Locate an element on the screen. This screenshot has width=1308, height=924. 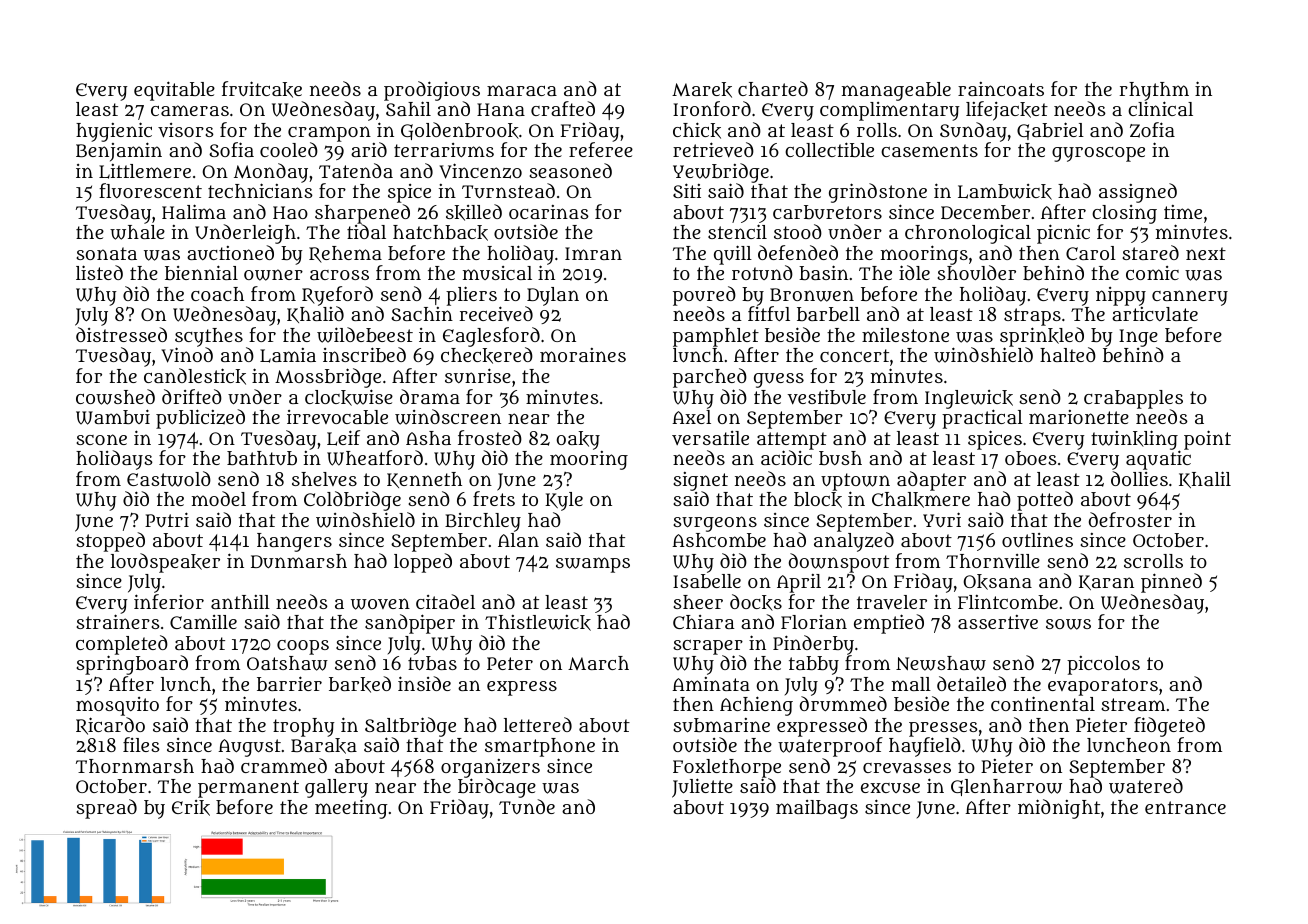
anthill is located at coordinates (240, 602).
